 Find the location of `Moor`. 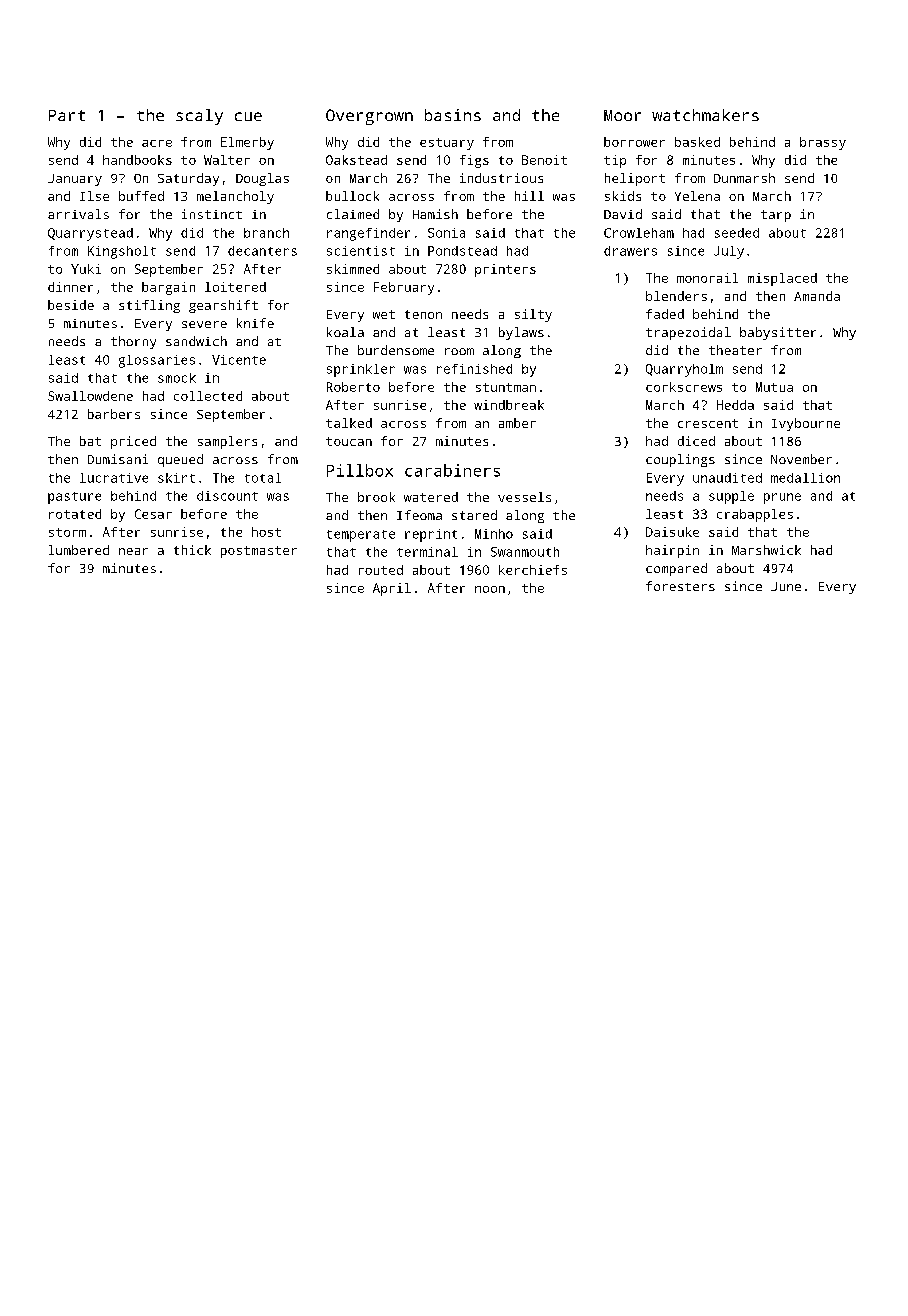

Moor is located at coordinates (622, 115).
